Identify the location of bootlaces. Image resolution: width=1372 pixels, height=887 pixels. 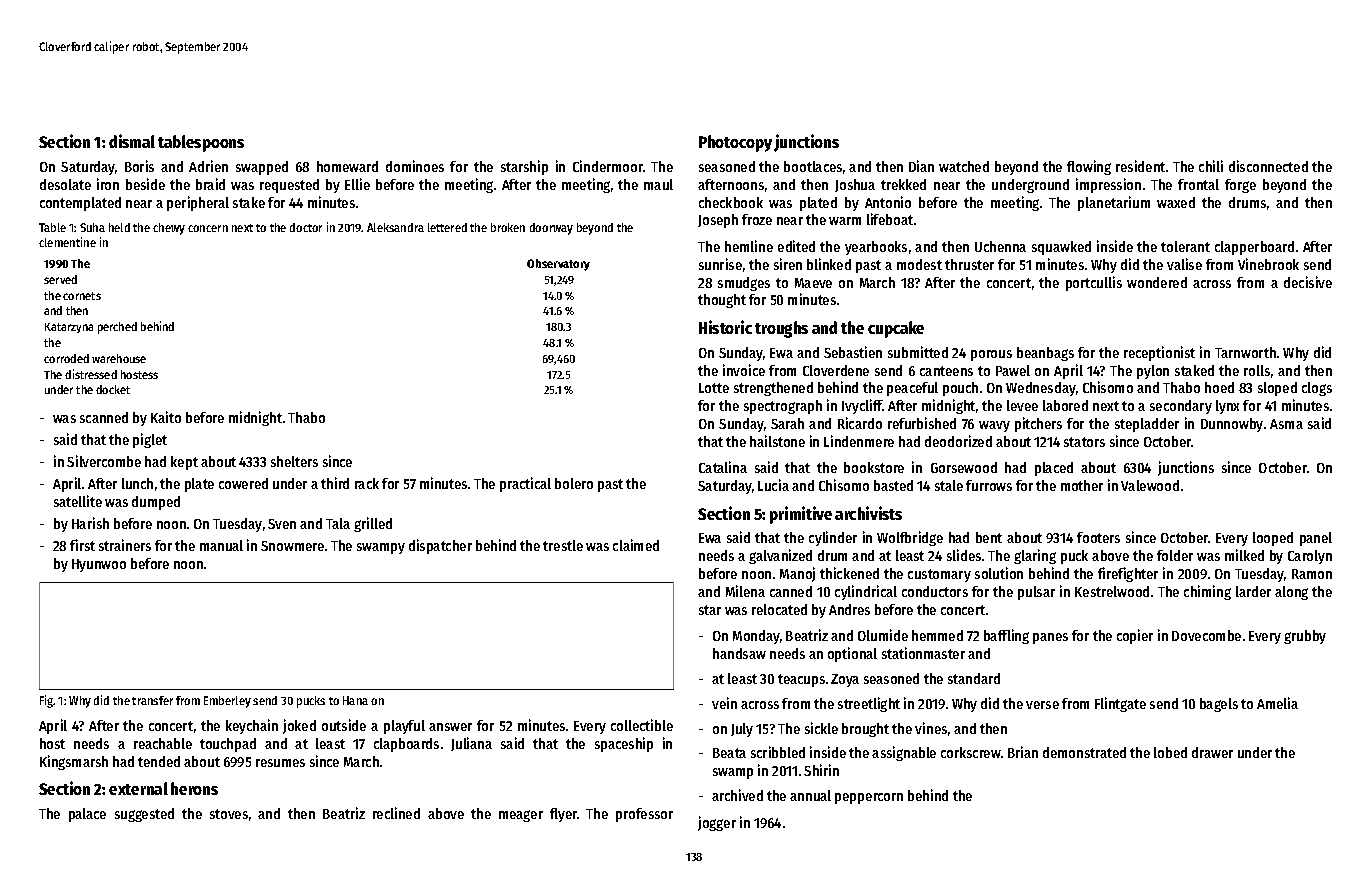
(813, 166).
